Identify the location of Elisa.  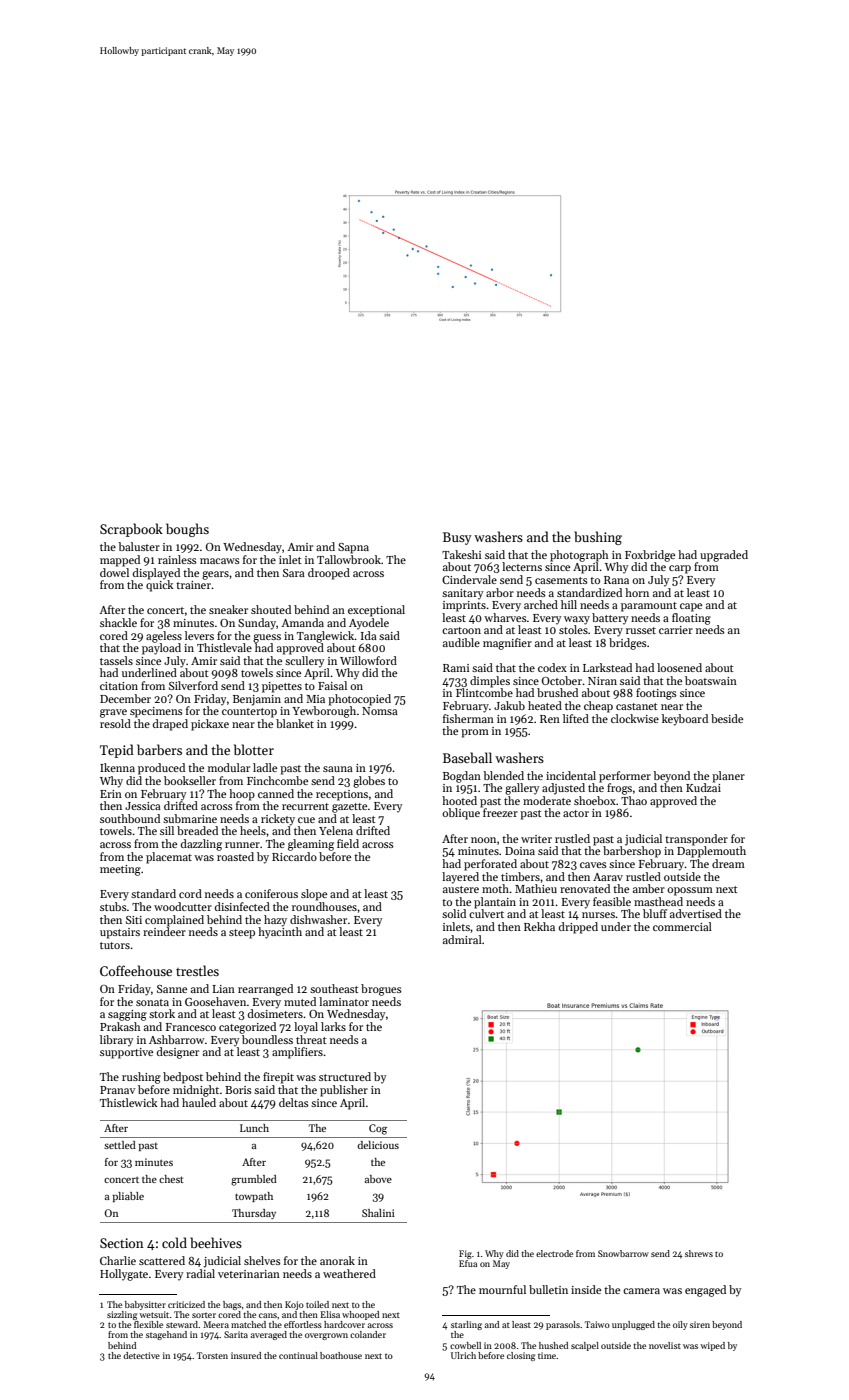
(330, 1314).
